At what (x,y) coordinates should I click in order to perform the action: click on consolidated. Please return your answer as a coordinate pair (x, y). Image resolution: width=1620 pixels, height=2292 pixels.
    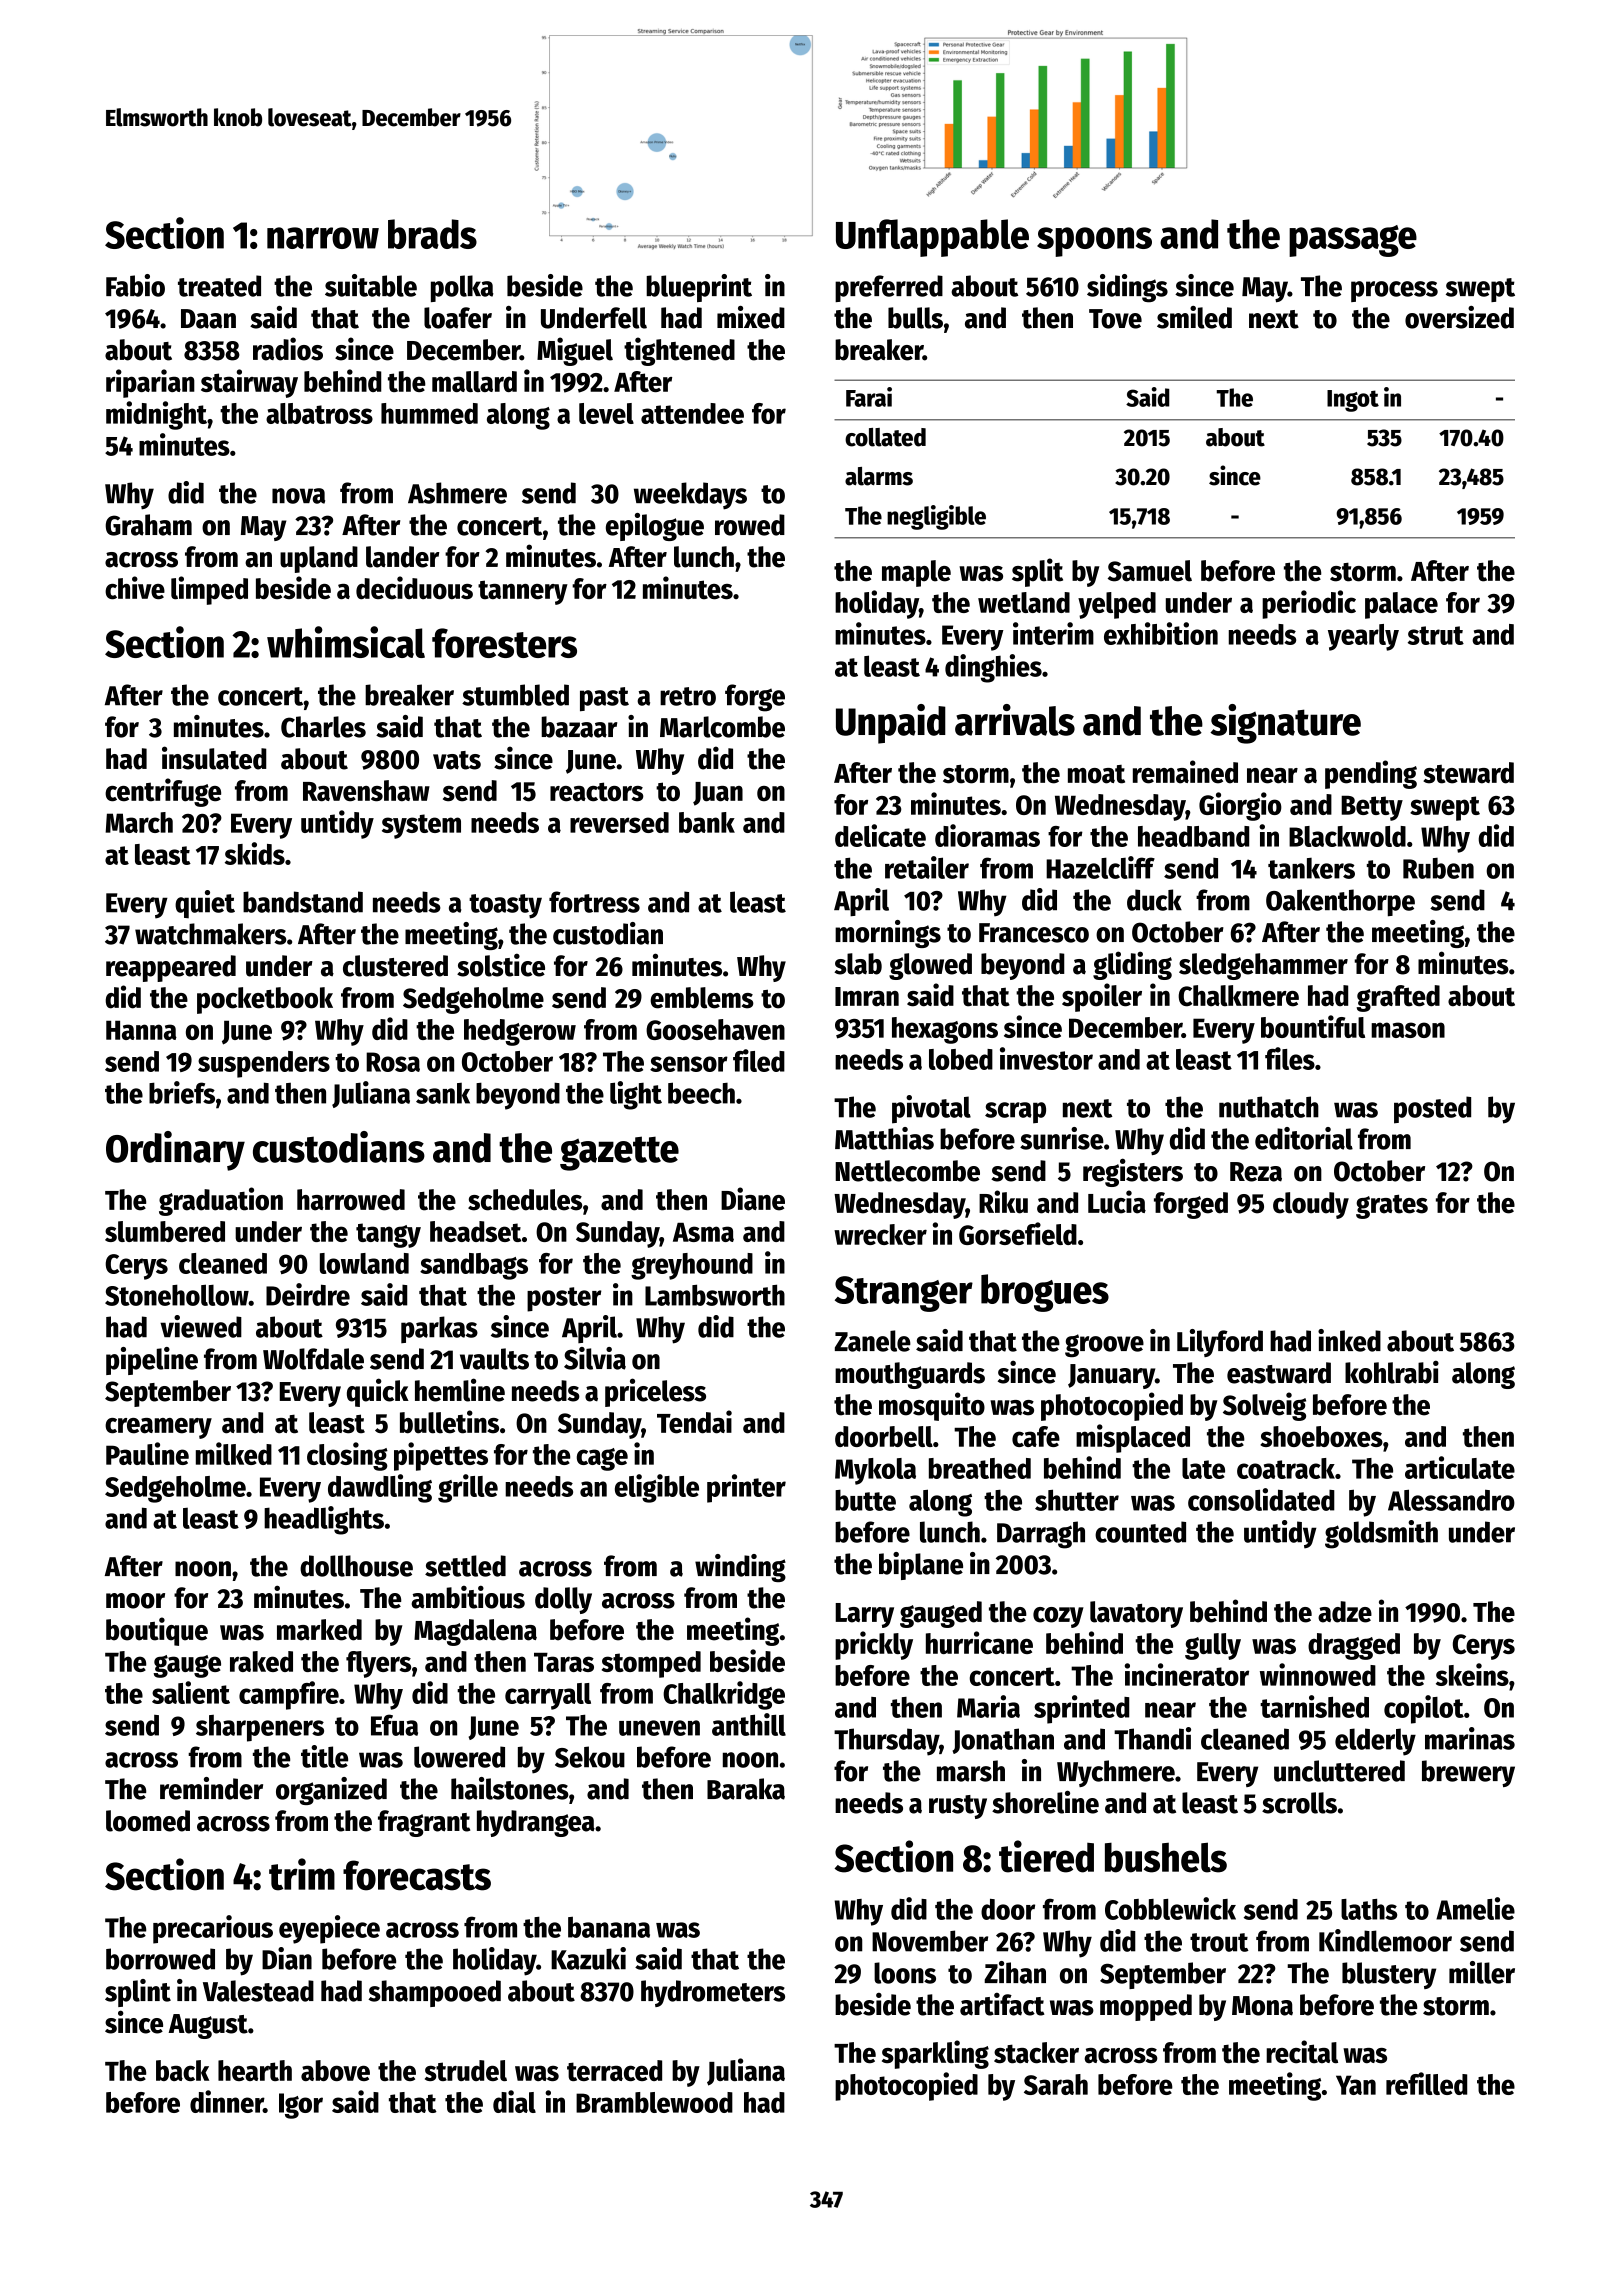
    Looking at the image, I should click on (1261, 1499).
